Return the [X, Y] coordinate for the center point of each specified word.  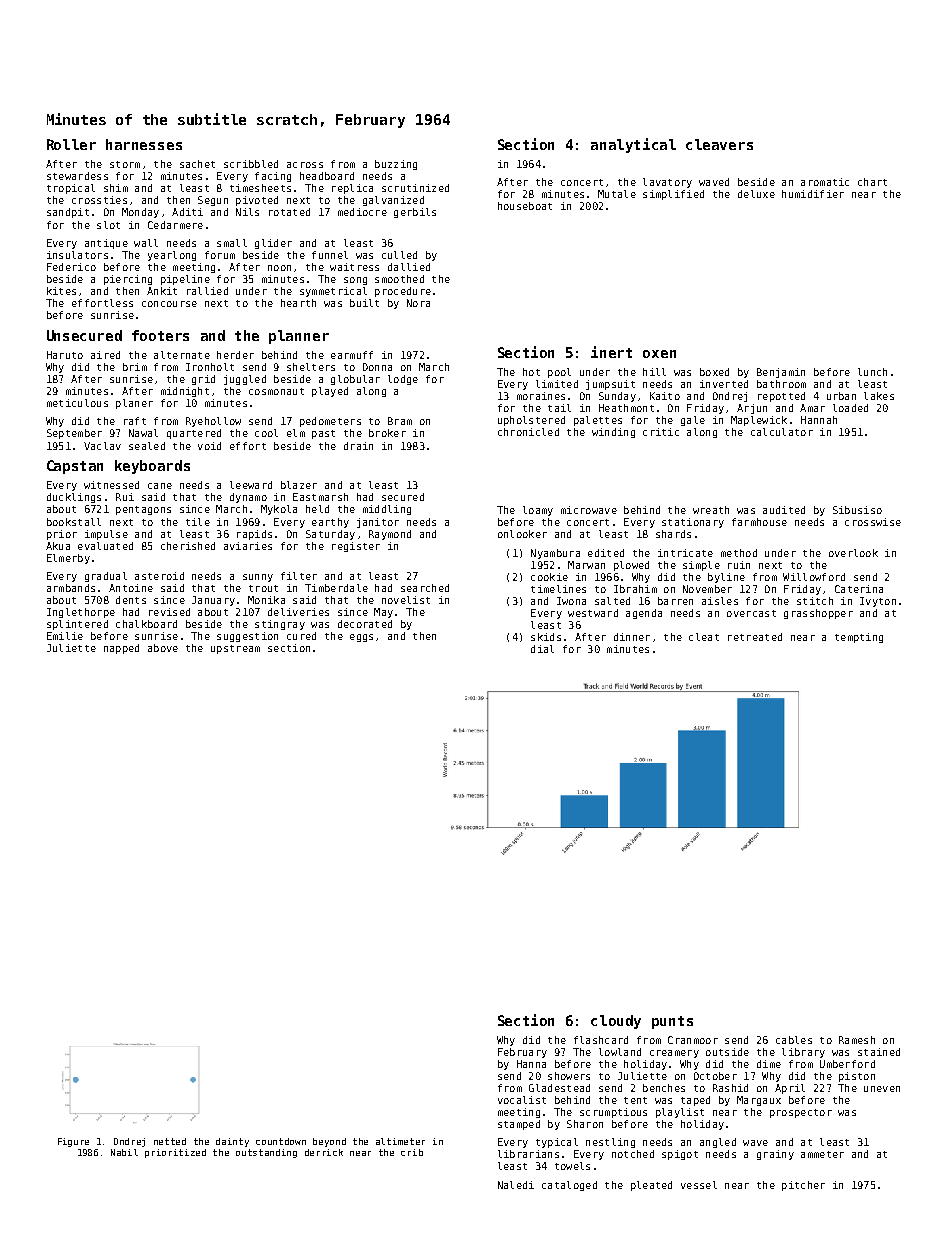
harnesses [144, 144]
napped [121, 649]
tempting [859, 638]
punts [672, 1022]
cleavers [719, 144]
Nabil [124, 1152]
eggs [361, 638]
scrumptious [613, 1113]
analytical [633, 145]
